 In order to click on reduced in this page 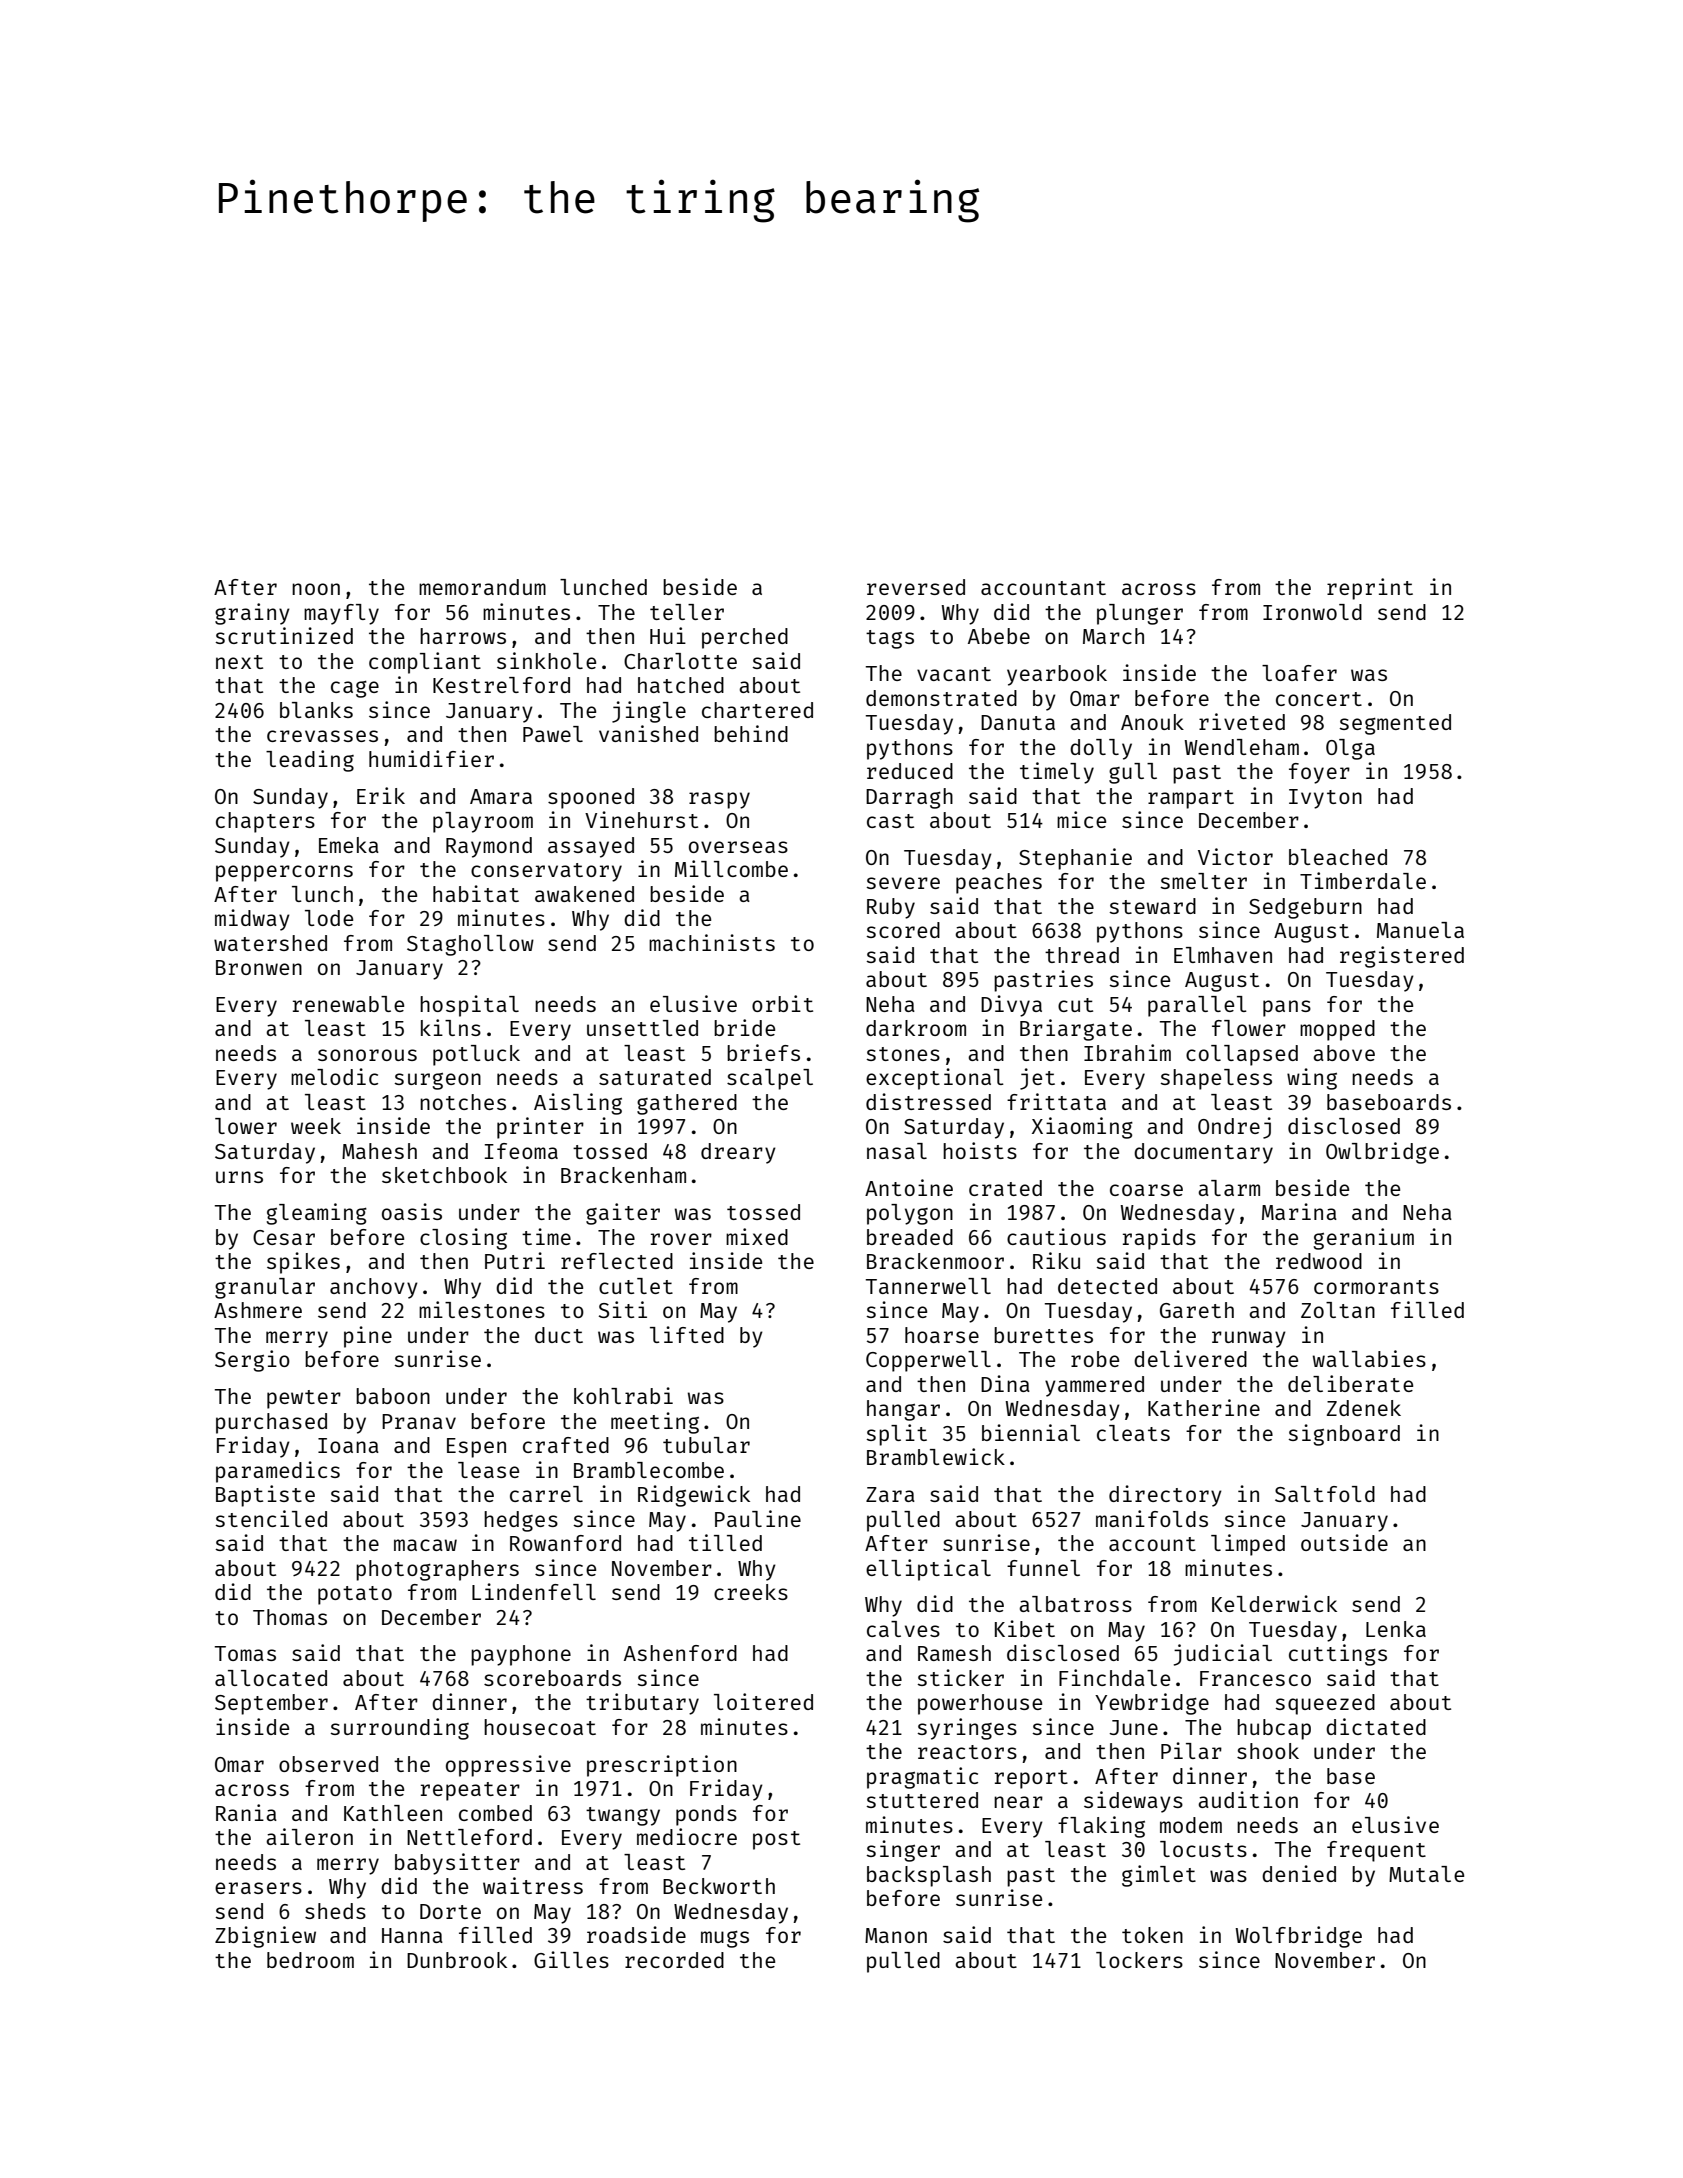, I will do `click(910, 771)`.
